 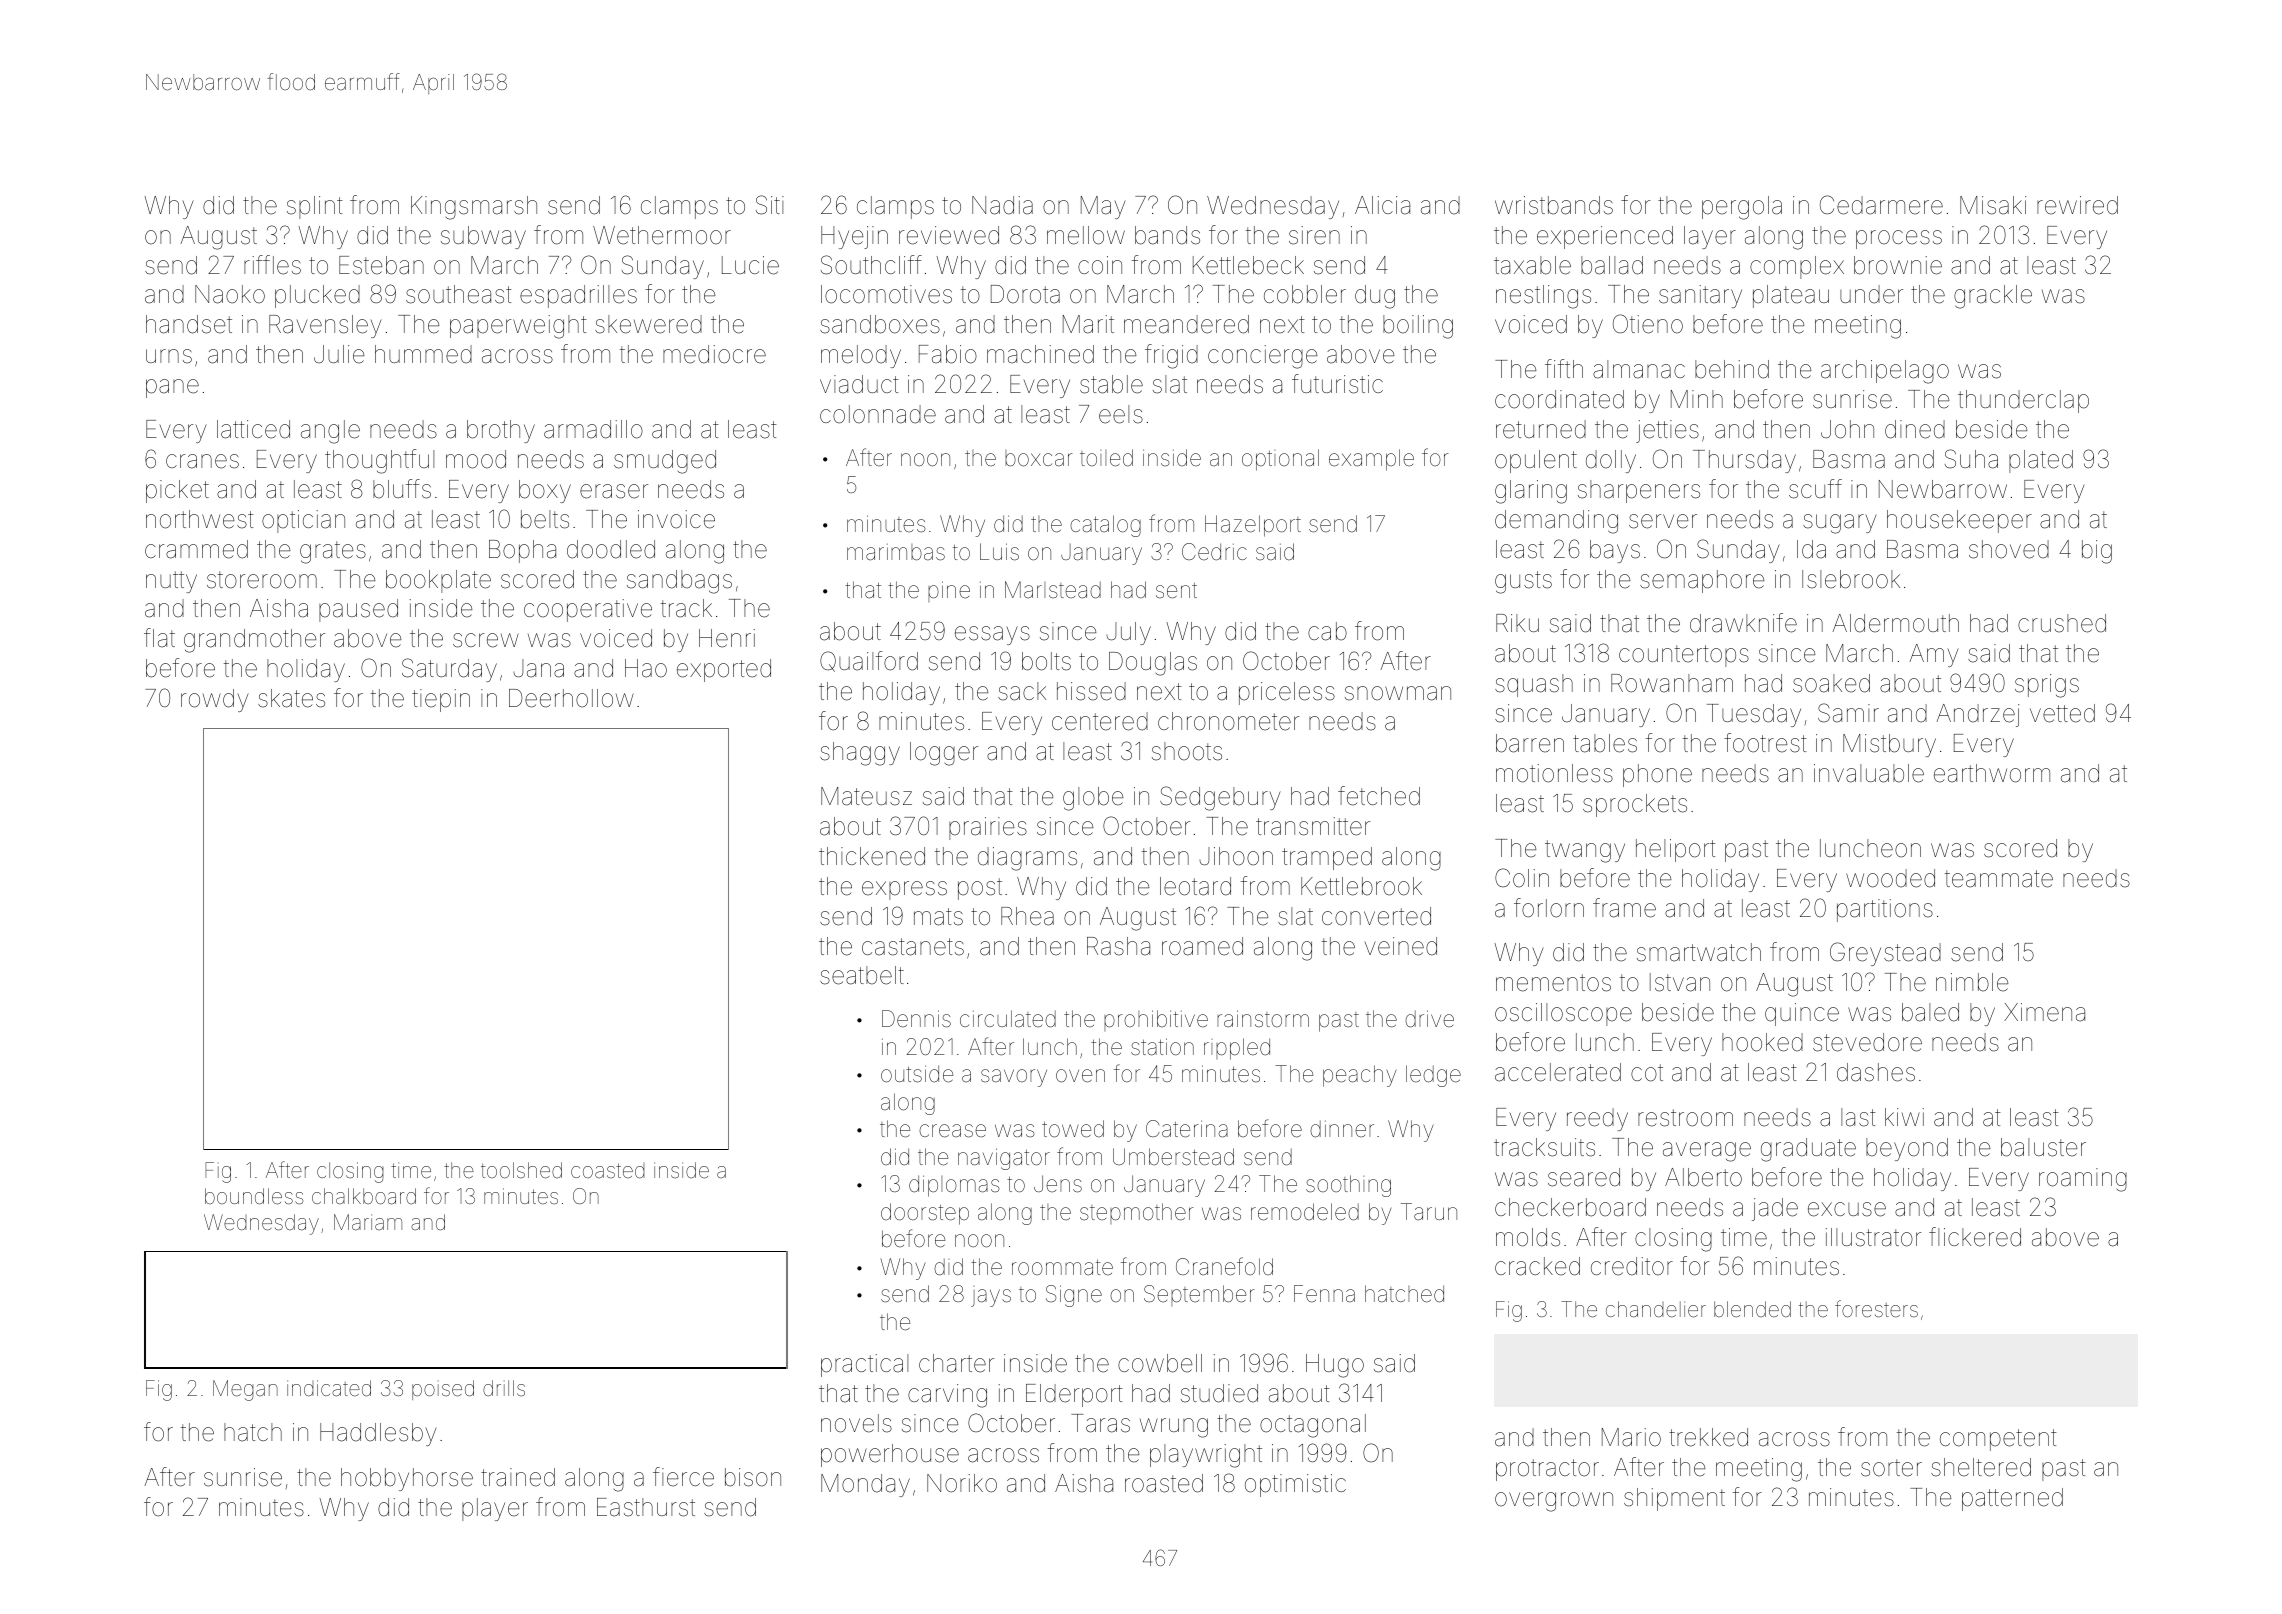 I want to click on Siti, so click(x=770, y=205).
